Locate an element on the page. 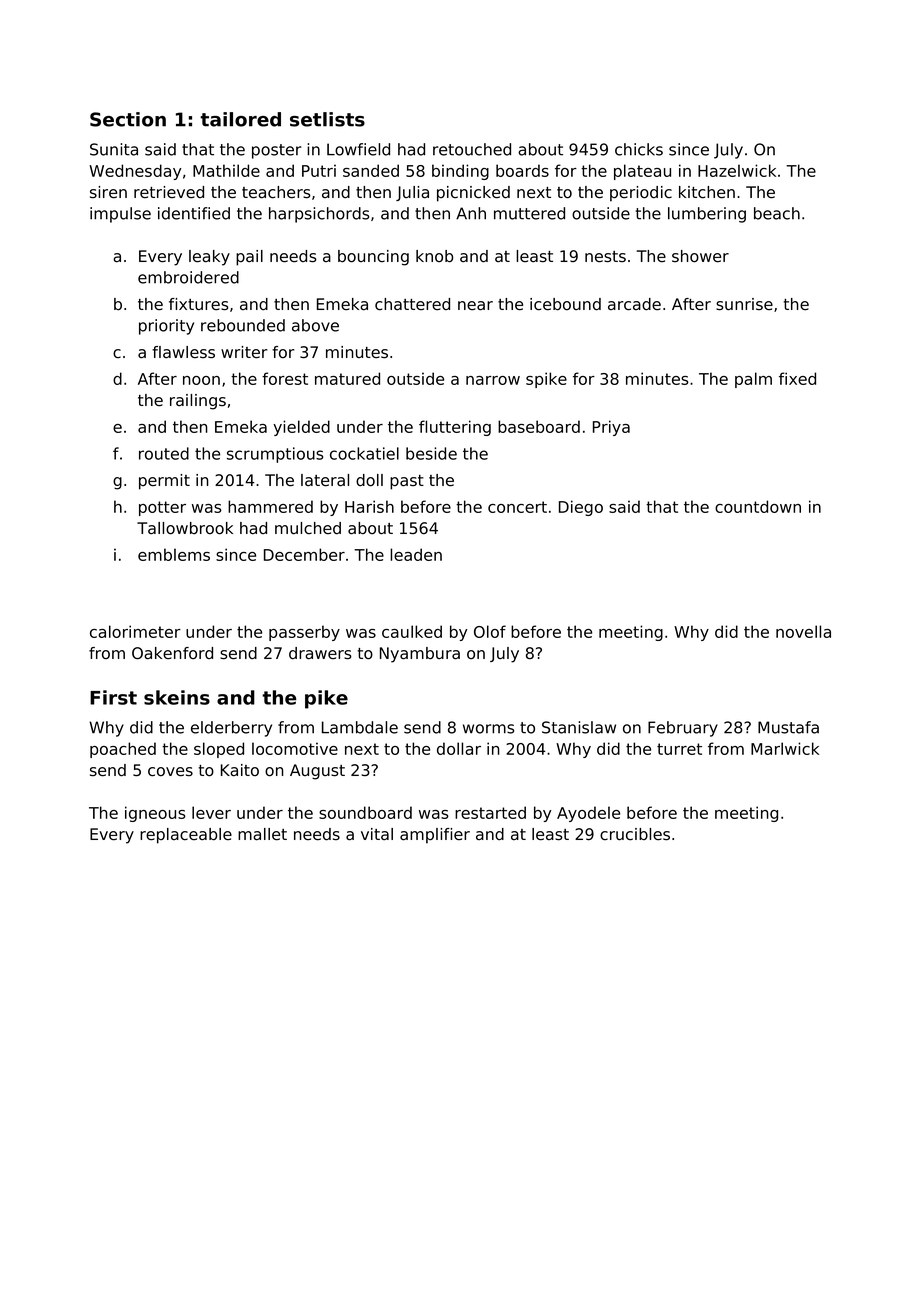  chattered is located at coordinates (412, 304).
